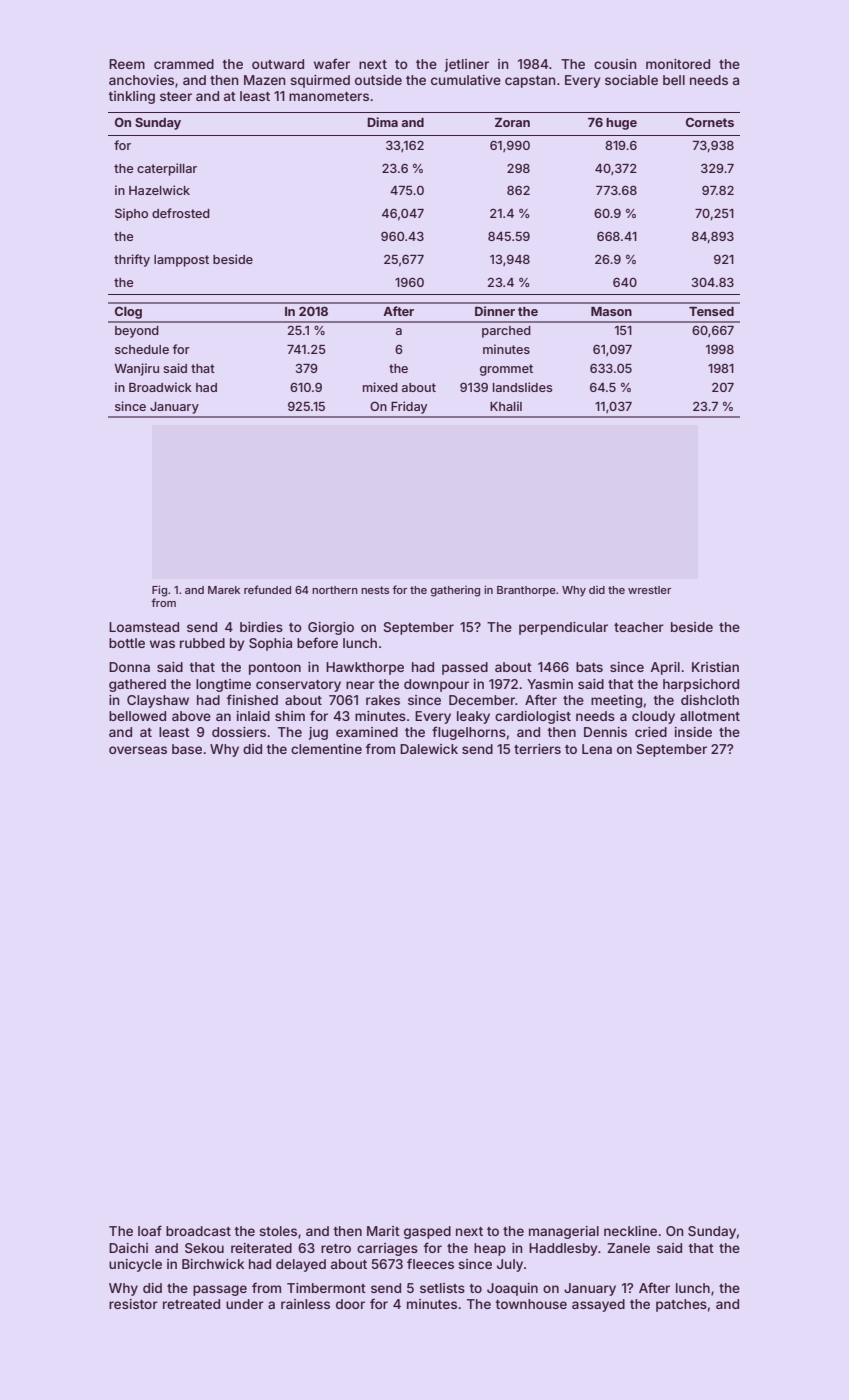  What do you see at coordinates (160, 387) in the page?
I see `Broadwick` at bounding box center [160, 387].
